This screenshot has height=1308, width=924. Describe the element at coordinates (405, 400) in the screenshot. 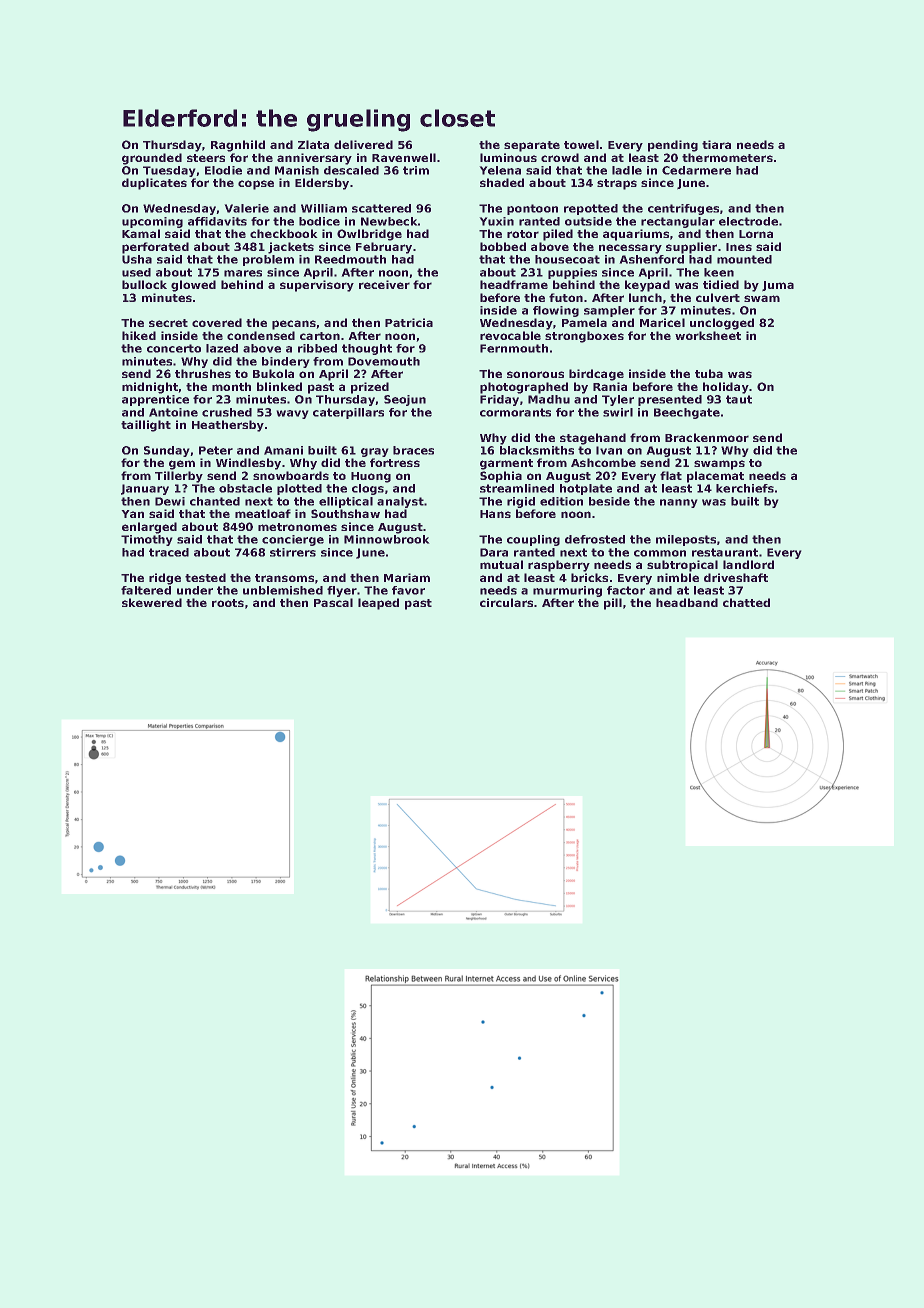

I see `Seojun` at that location.
